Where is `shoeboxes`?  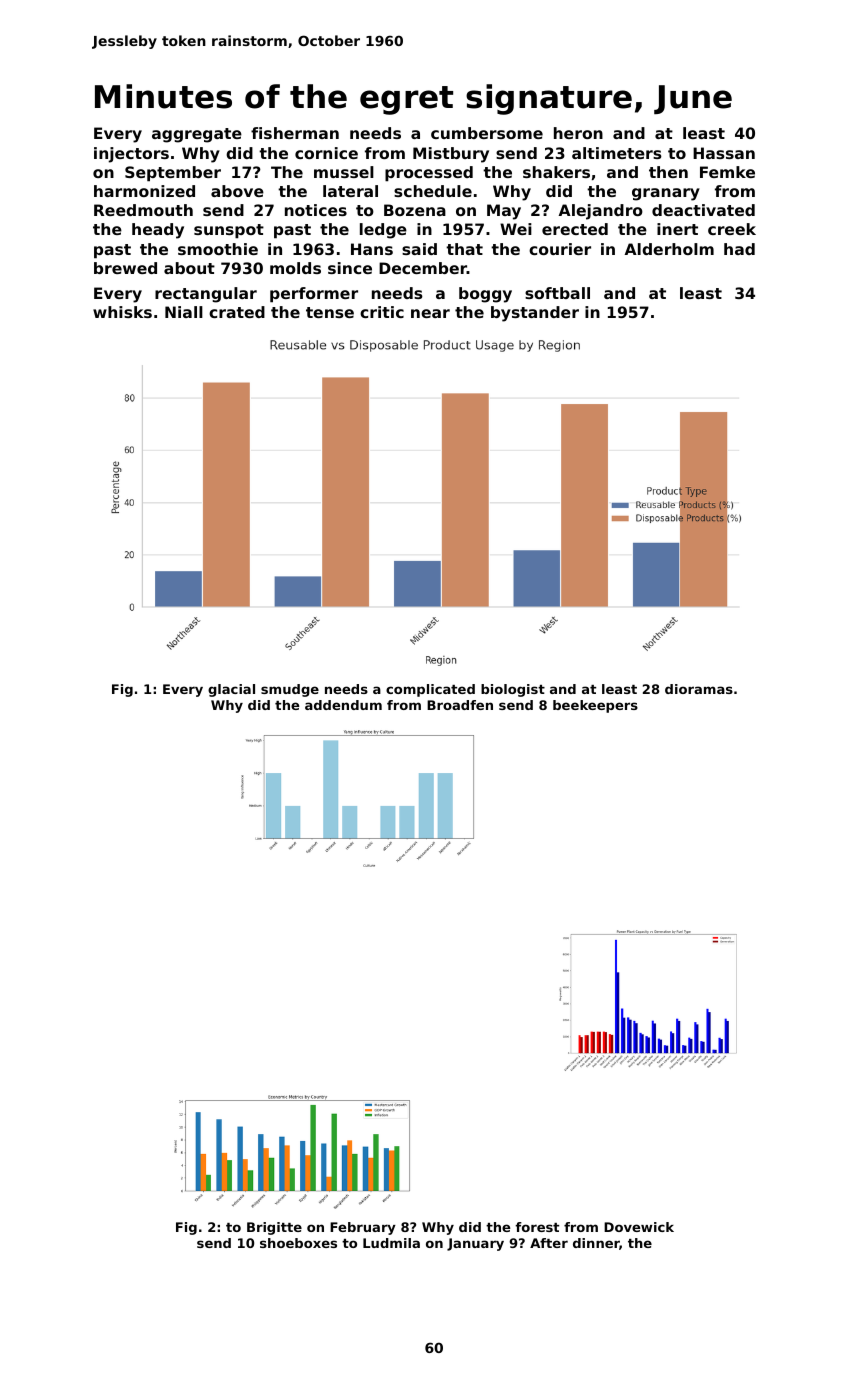 shoeboxes is located at coordinates (298, 1243).
